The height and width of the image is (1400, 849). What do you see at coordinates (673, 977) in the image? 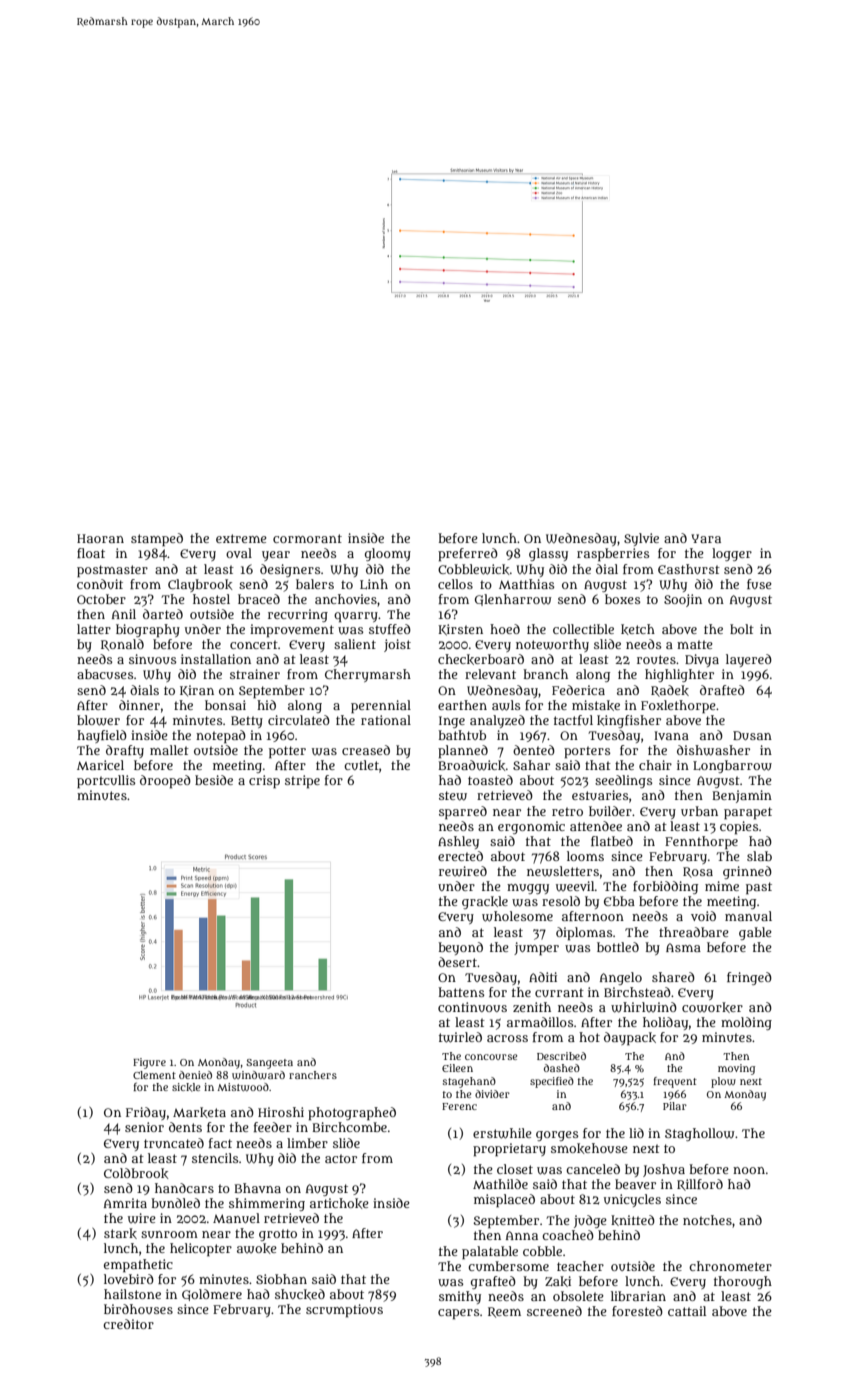
I see `shared` at bounding box center [673, 977].
